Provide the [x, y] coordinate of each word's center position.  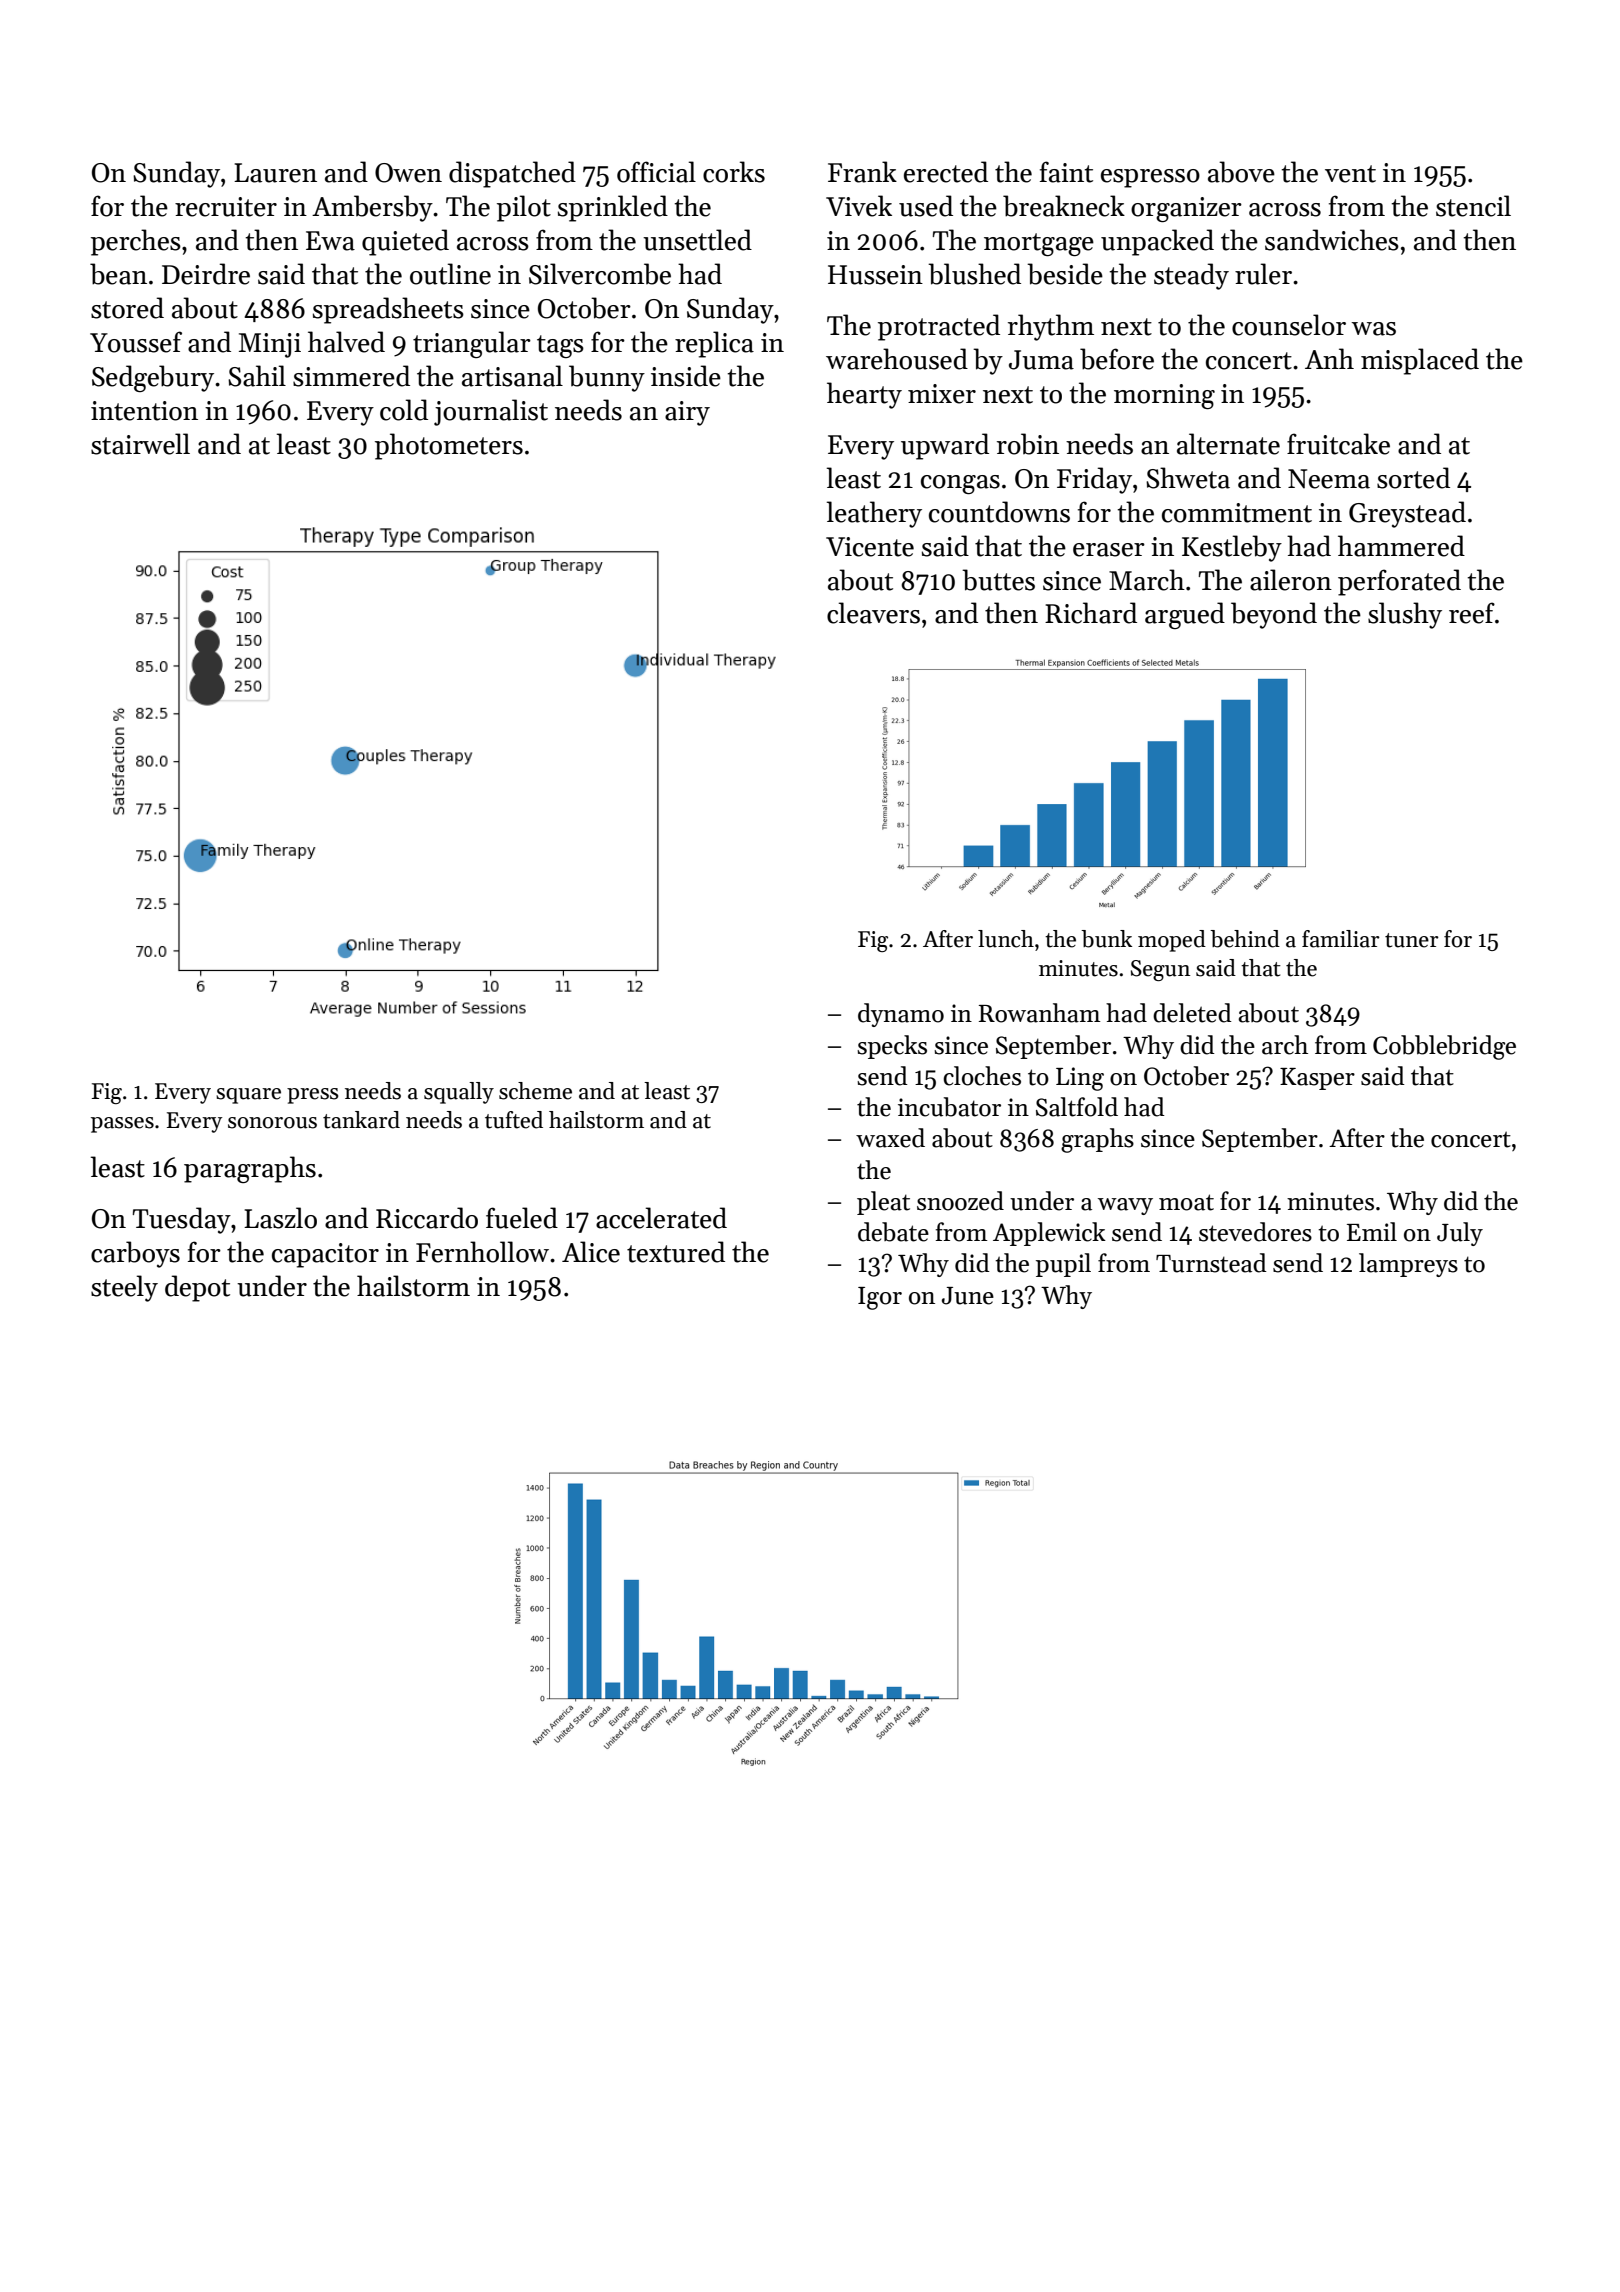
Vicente [870, 547]
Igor [880, 1298]
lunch [1006, 939]
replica [714, 344]
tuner [1412, 940]
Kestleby [1232, 548]
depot [197, 1288]
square [248, 1096]
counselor [1289, 325]
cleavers [873, 613]
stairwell [140, 444]
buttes [998, 580]
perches [136, 242]
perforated [1399, 582]
